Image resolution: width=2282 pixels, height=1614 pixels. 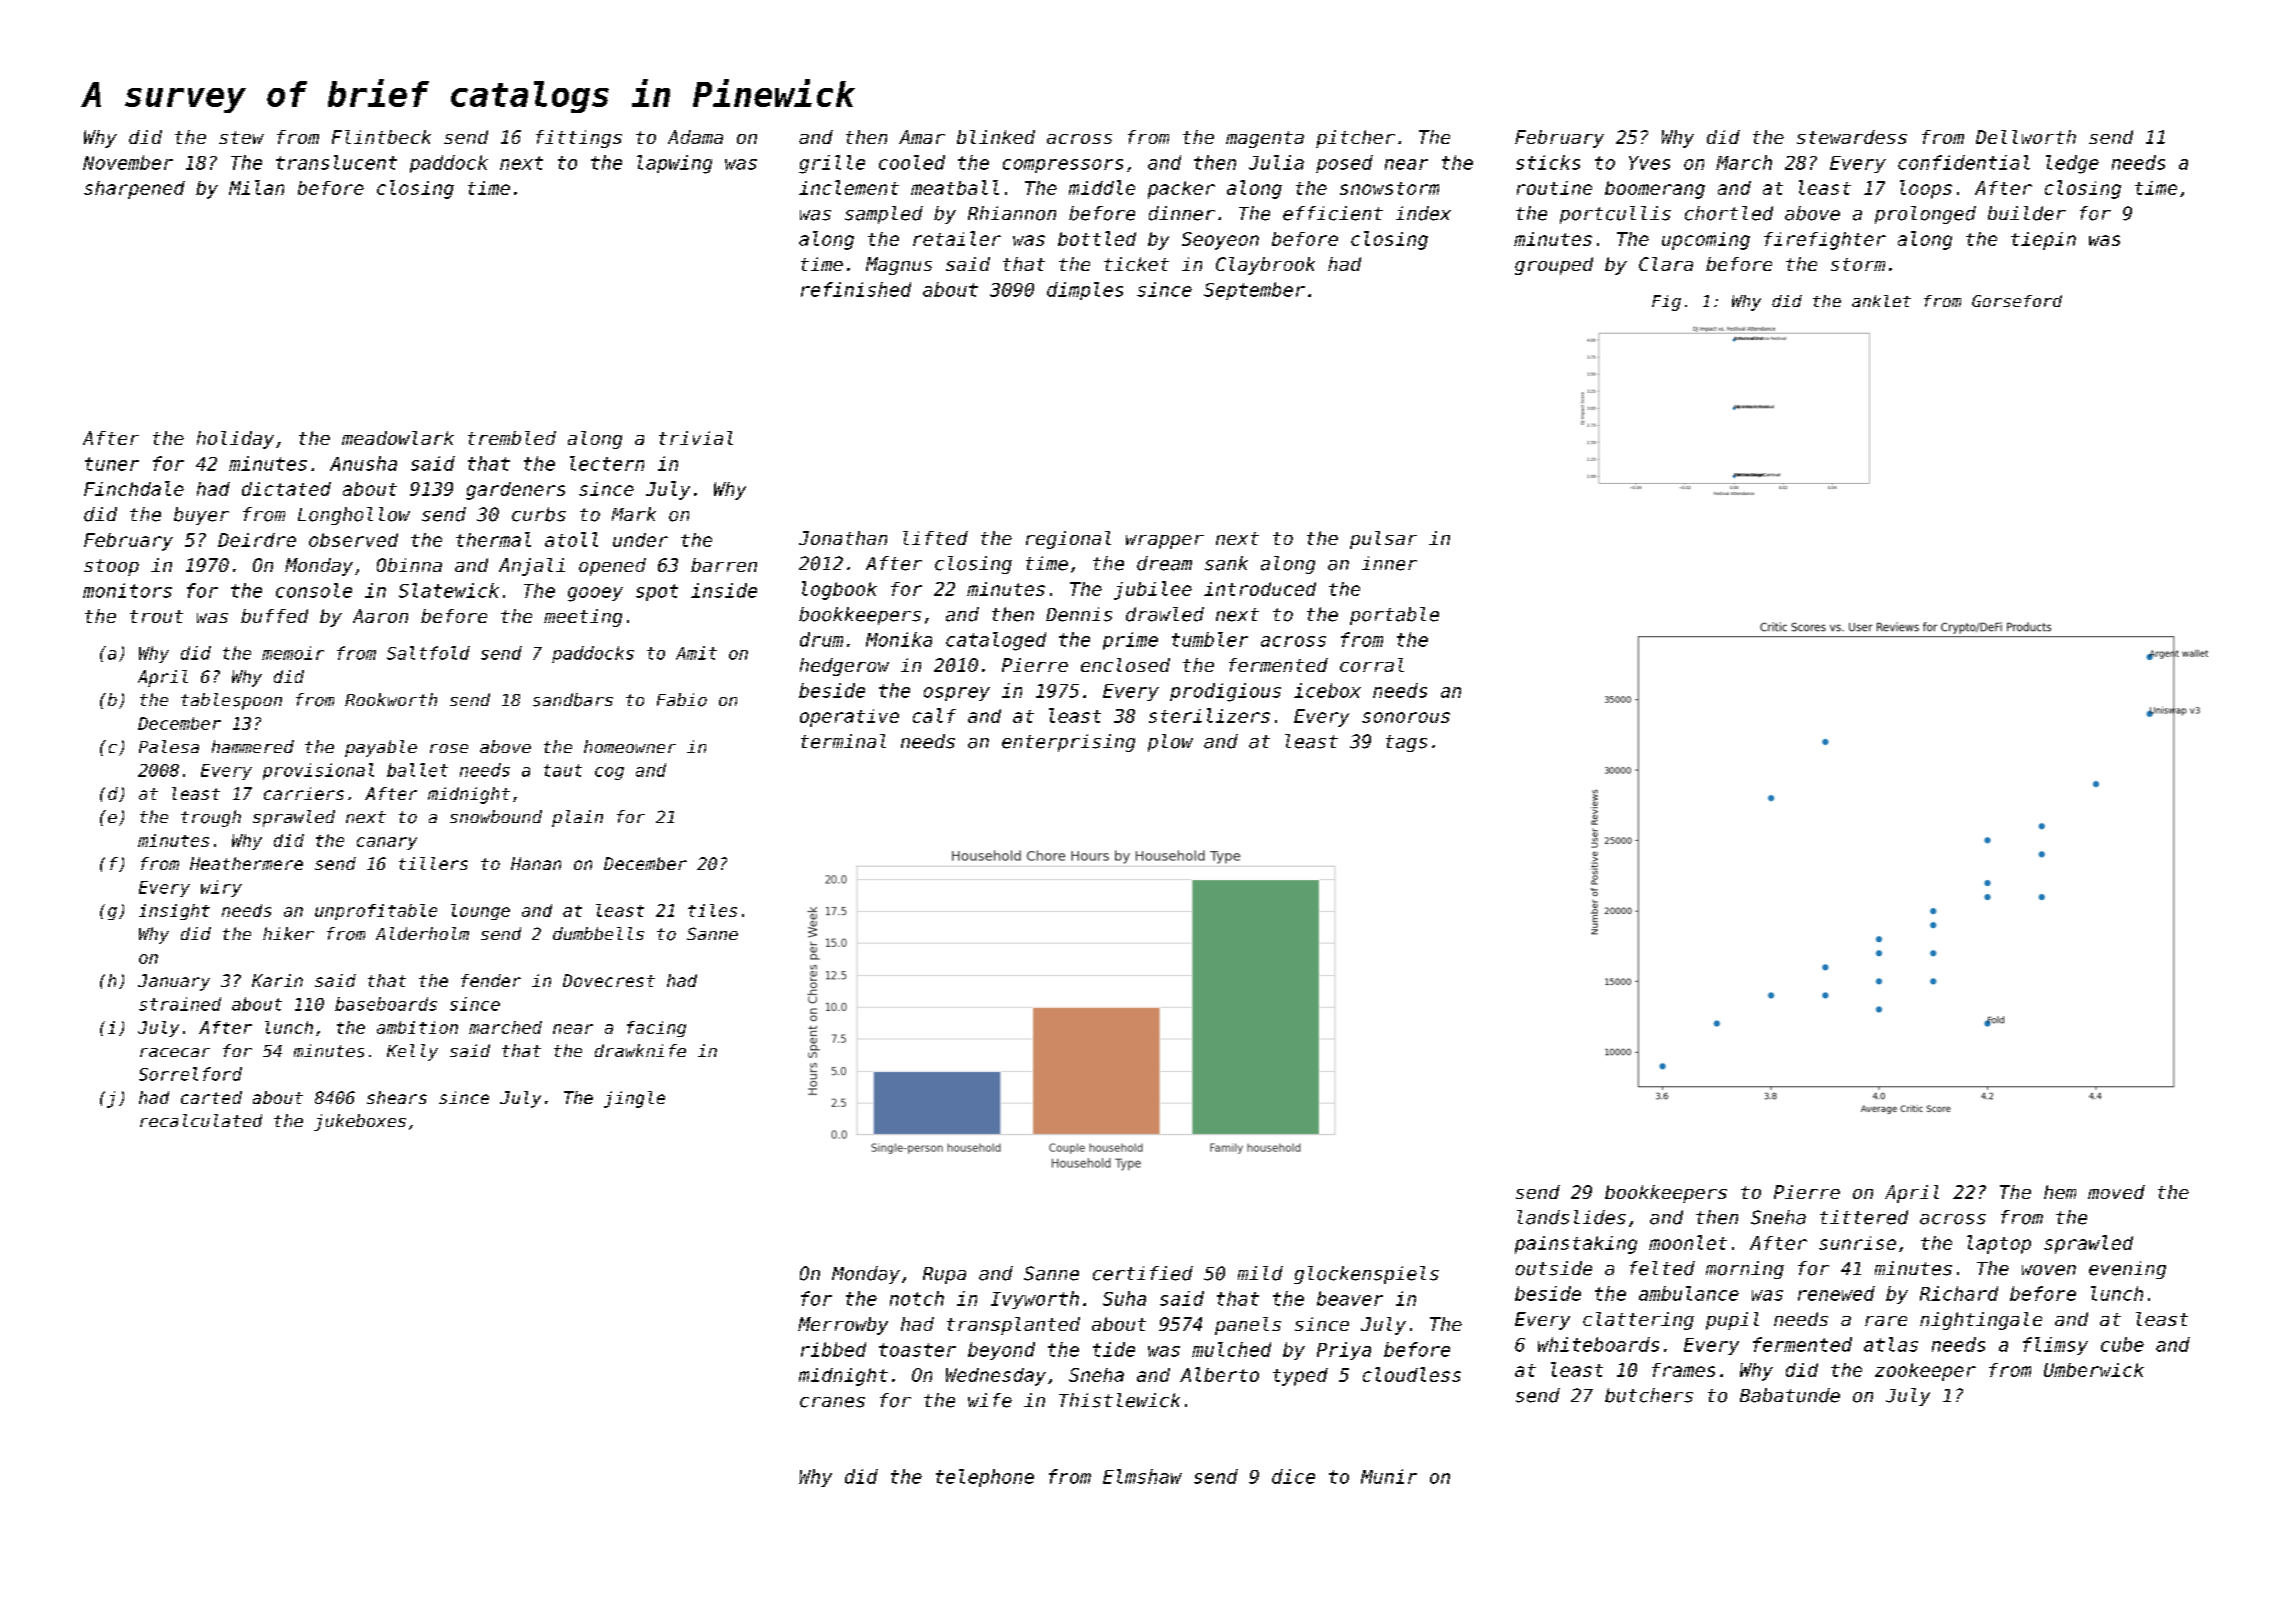 What do you see at coordinates (111, 567) in the image?
I see `stoop` at bounding box center [111, 567].
